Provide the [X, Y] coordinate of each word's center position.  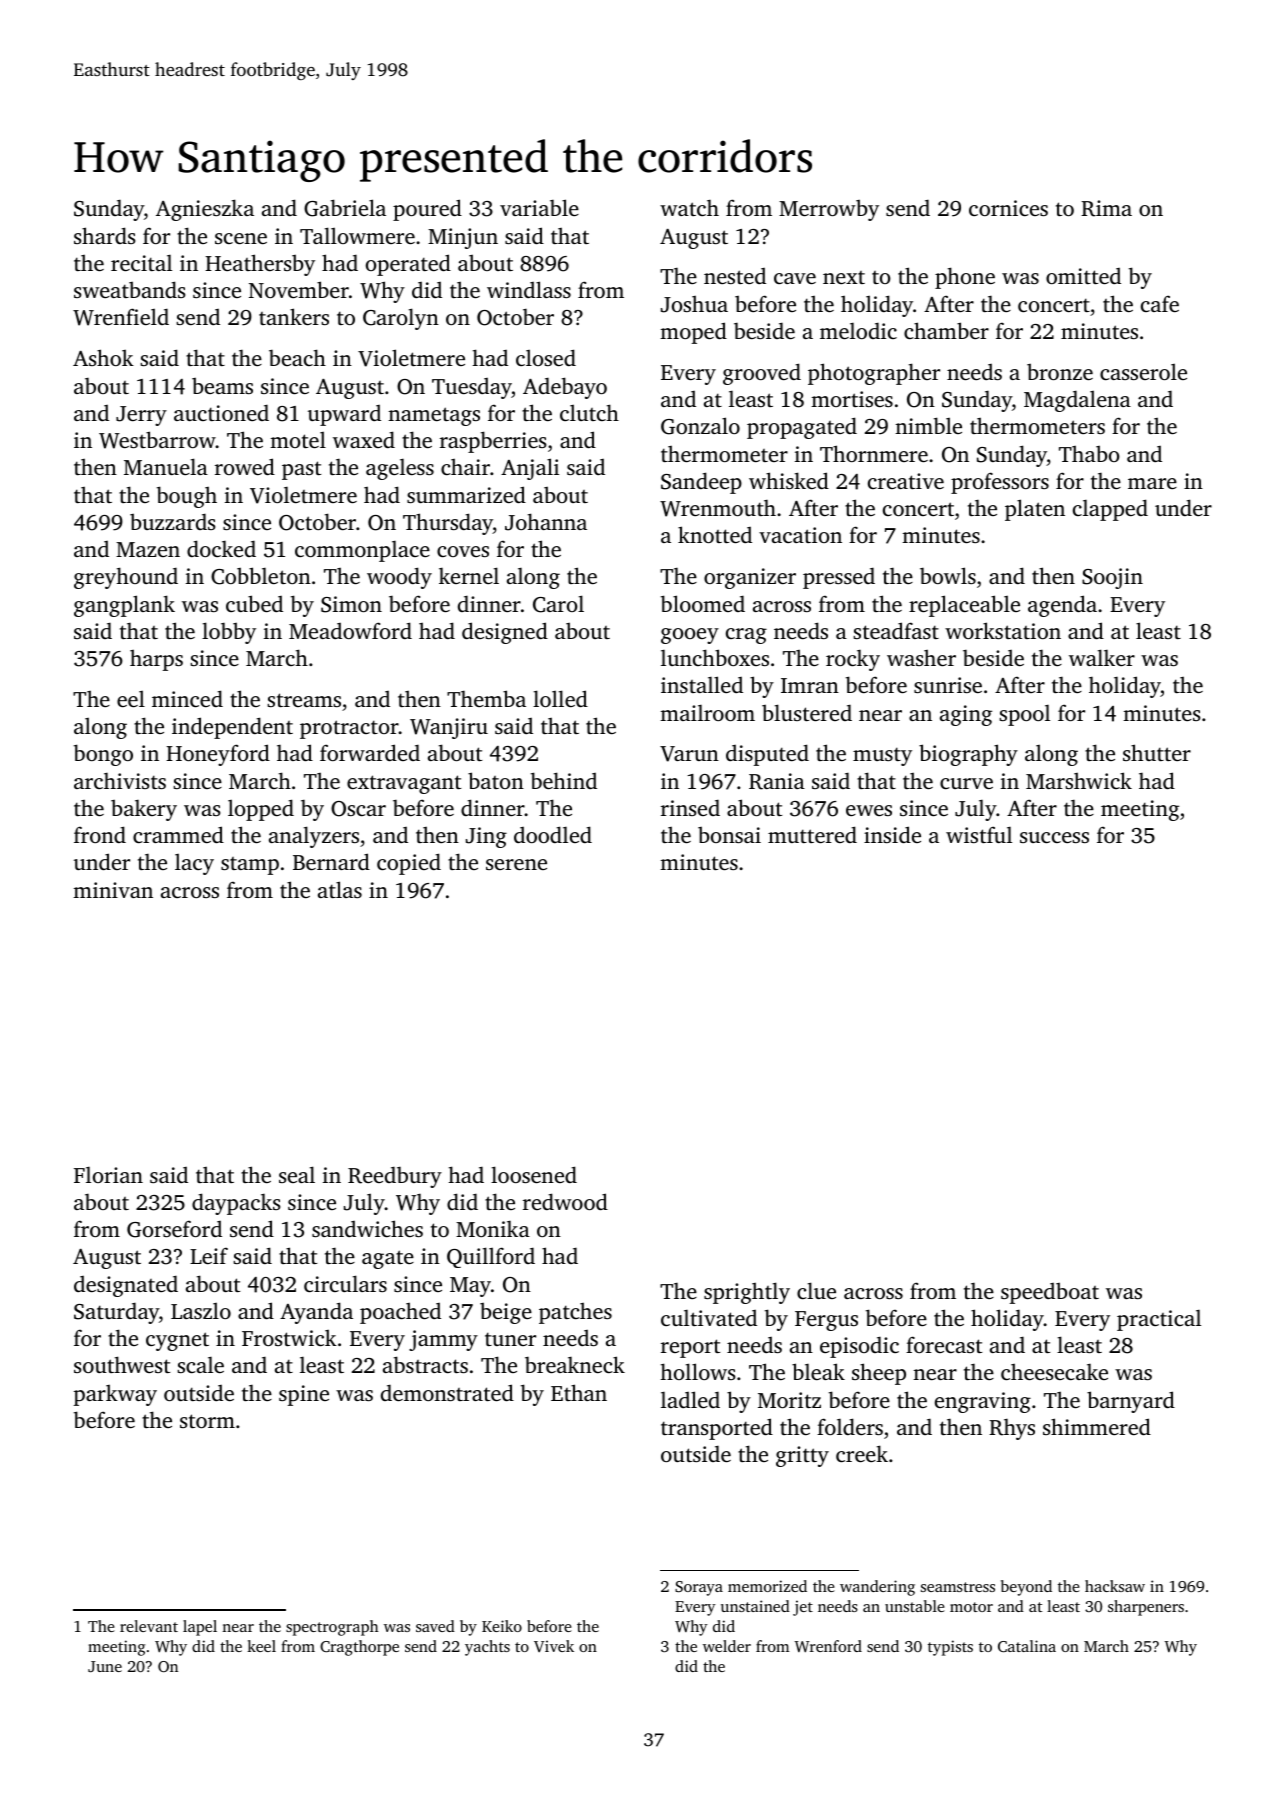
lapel [200, 1628]
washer [921, 657]
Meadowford [350, 630]
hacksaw [1115, 1586]
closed [546, 357]
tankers [294, 316]
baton [496, 780]
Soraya [699, 1588]
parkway [115, 1395]
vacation [800, 535]
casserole [1143, 371]
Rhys [1012, 1429]
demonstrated [447, 1392]
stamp [250, 866]
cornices [1008, 208]
